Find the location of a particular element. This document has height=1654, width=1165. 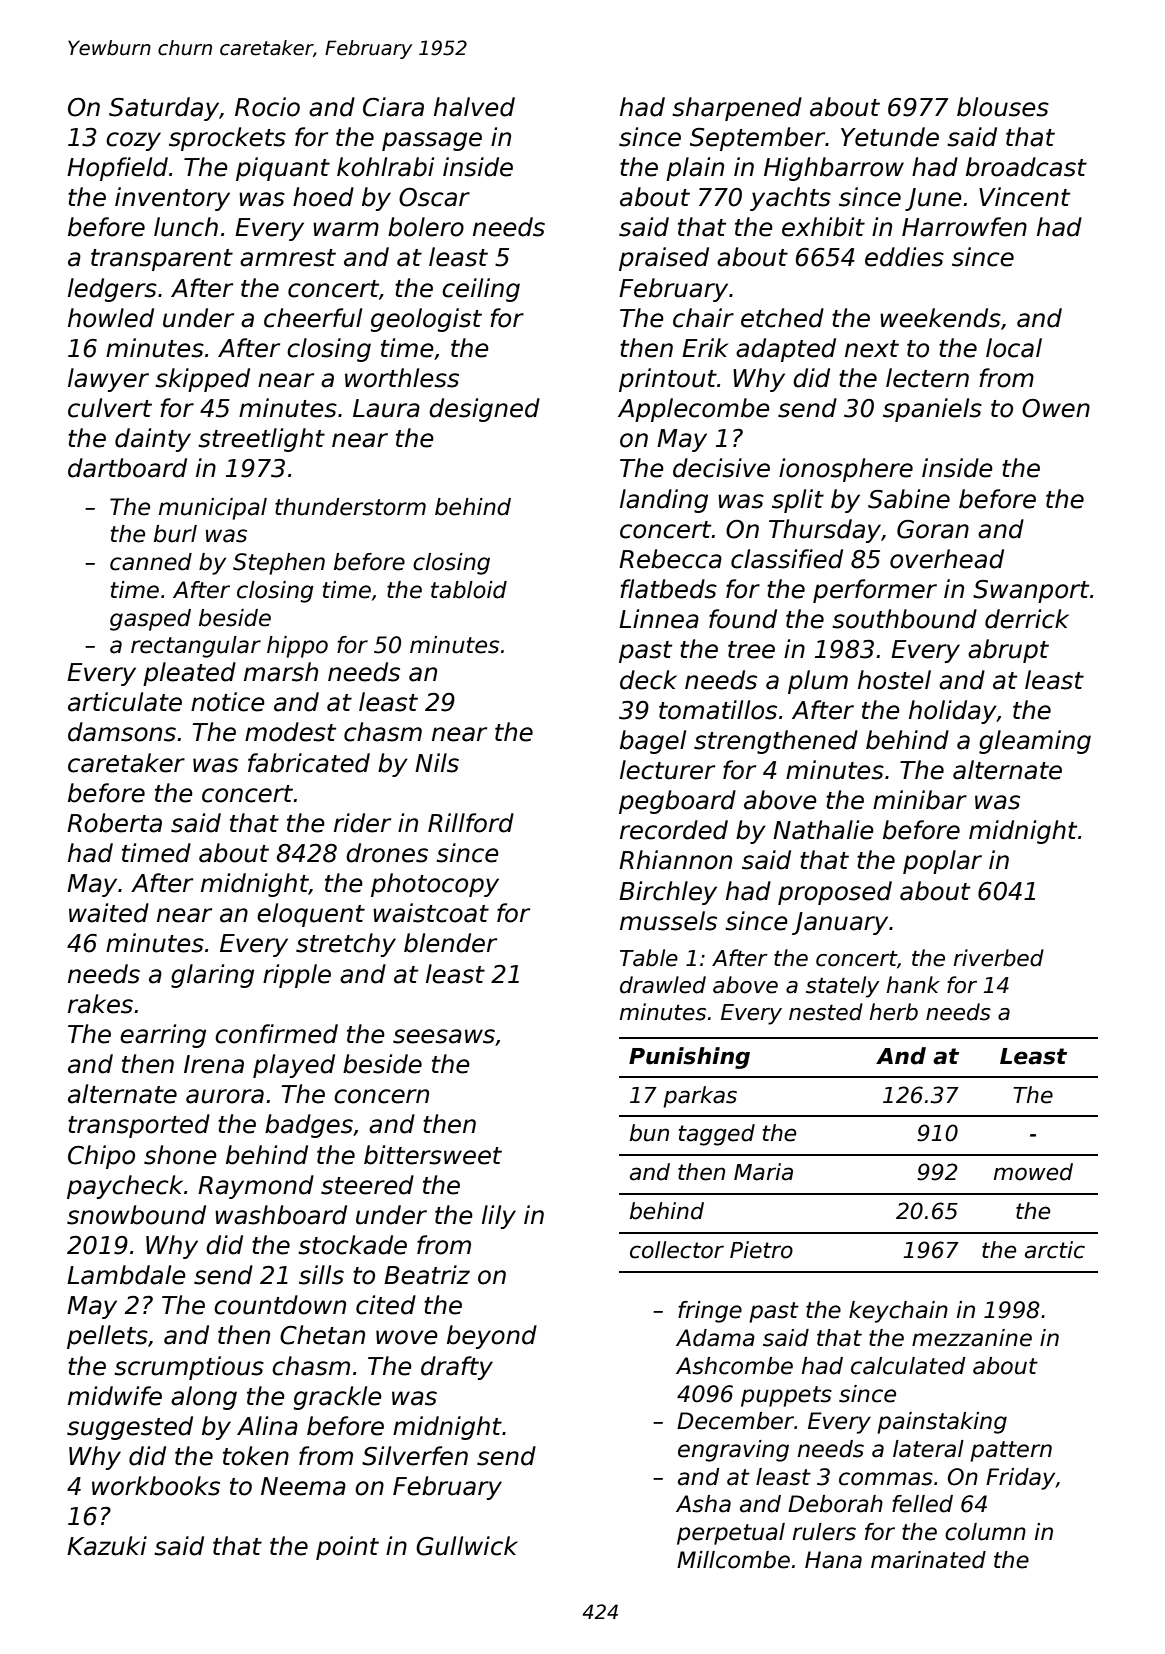

designed is located at coordinates (484, 410).
